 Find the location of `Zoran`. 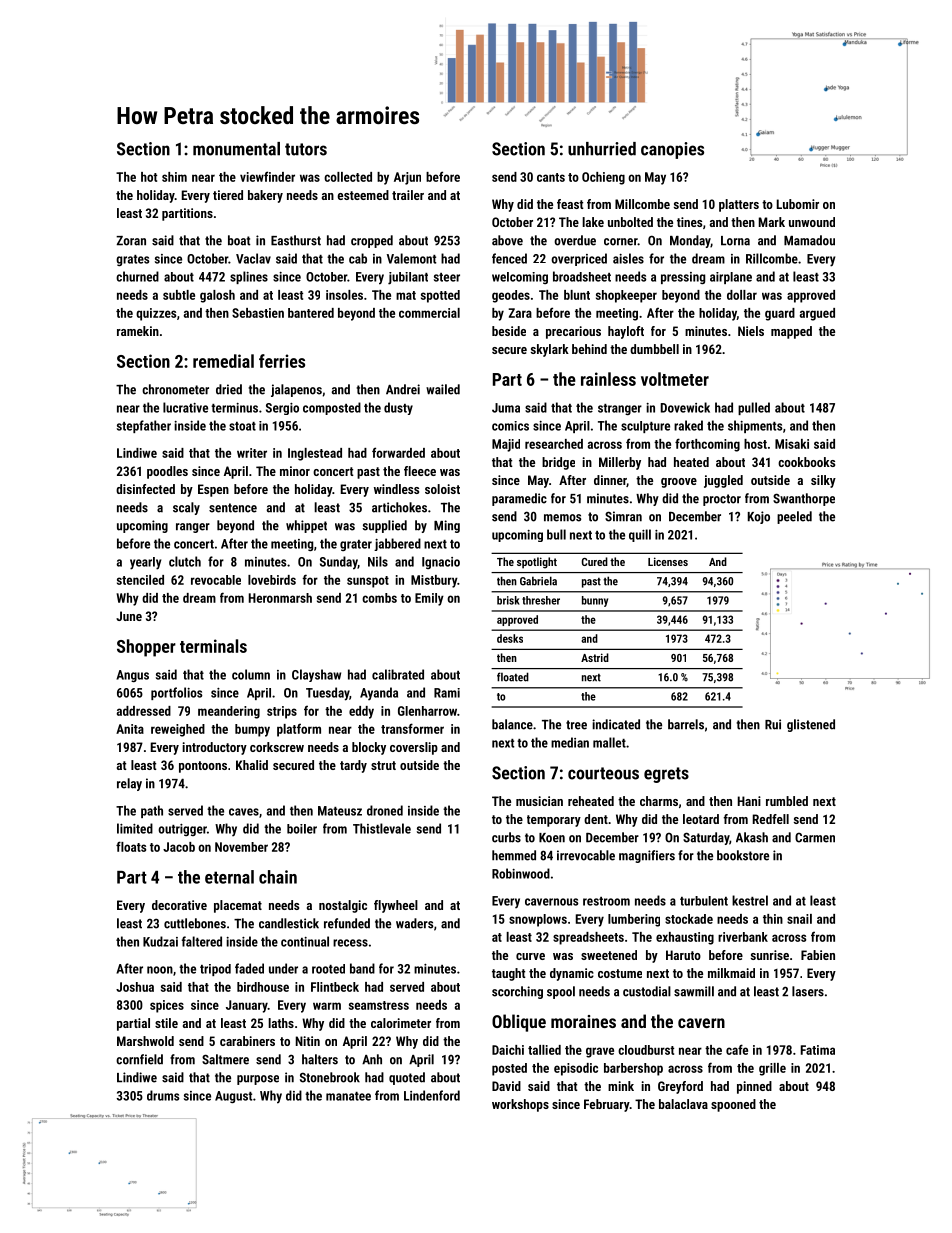

Zoran is located at coordinates (131, 241).
